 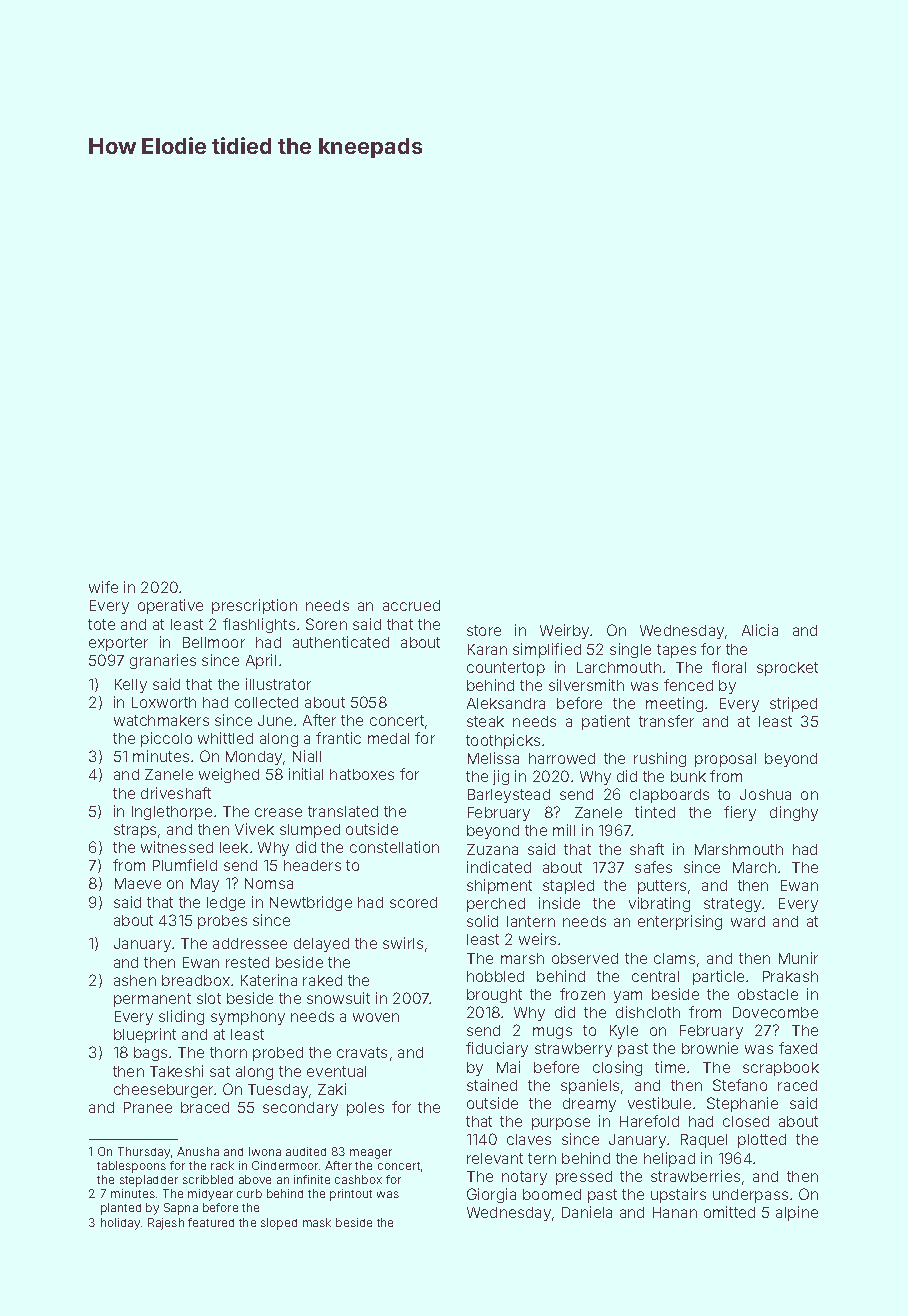 What do you see at coordinates (138, 883) in the screenshot?
I see `Maeve` at bounding box center [138, 883].
